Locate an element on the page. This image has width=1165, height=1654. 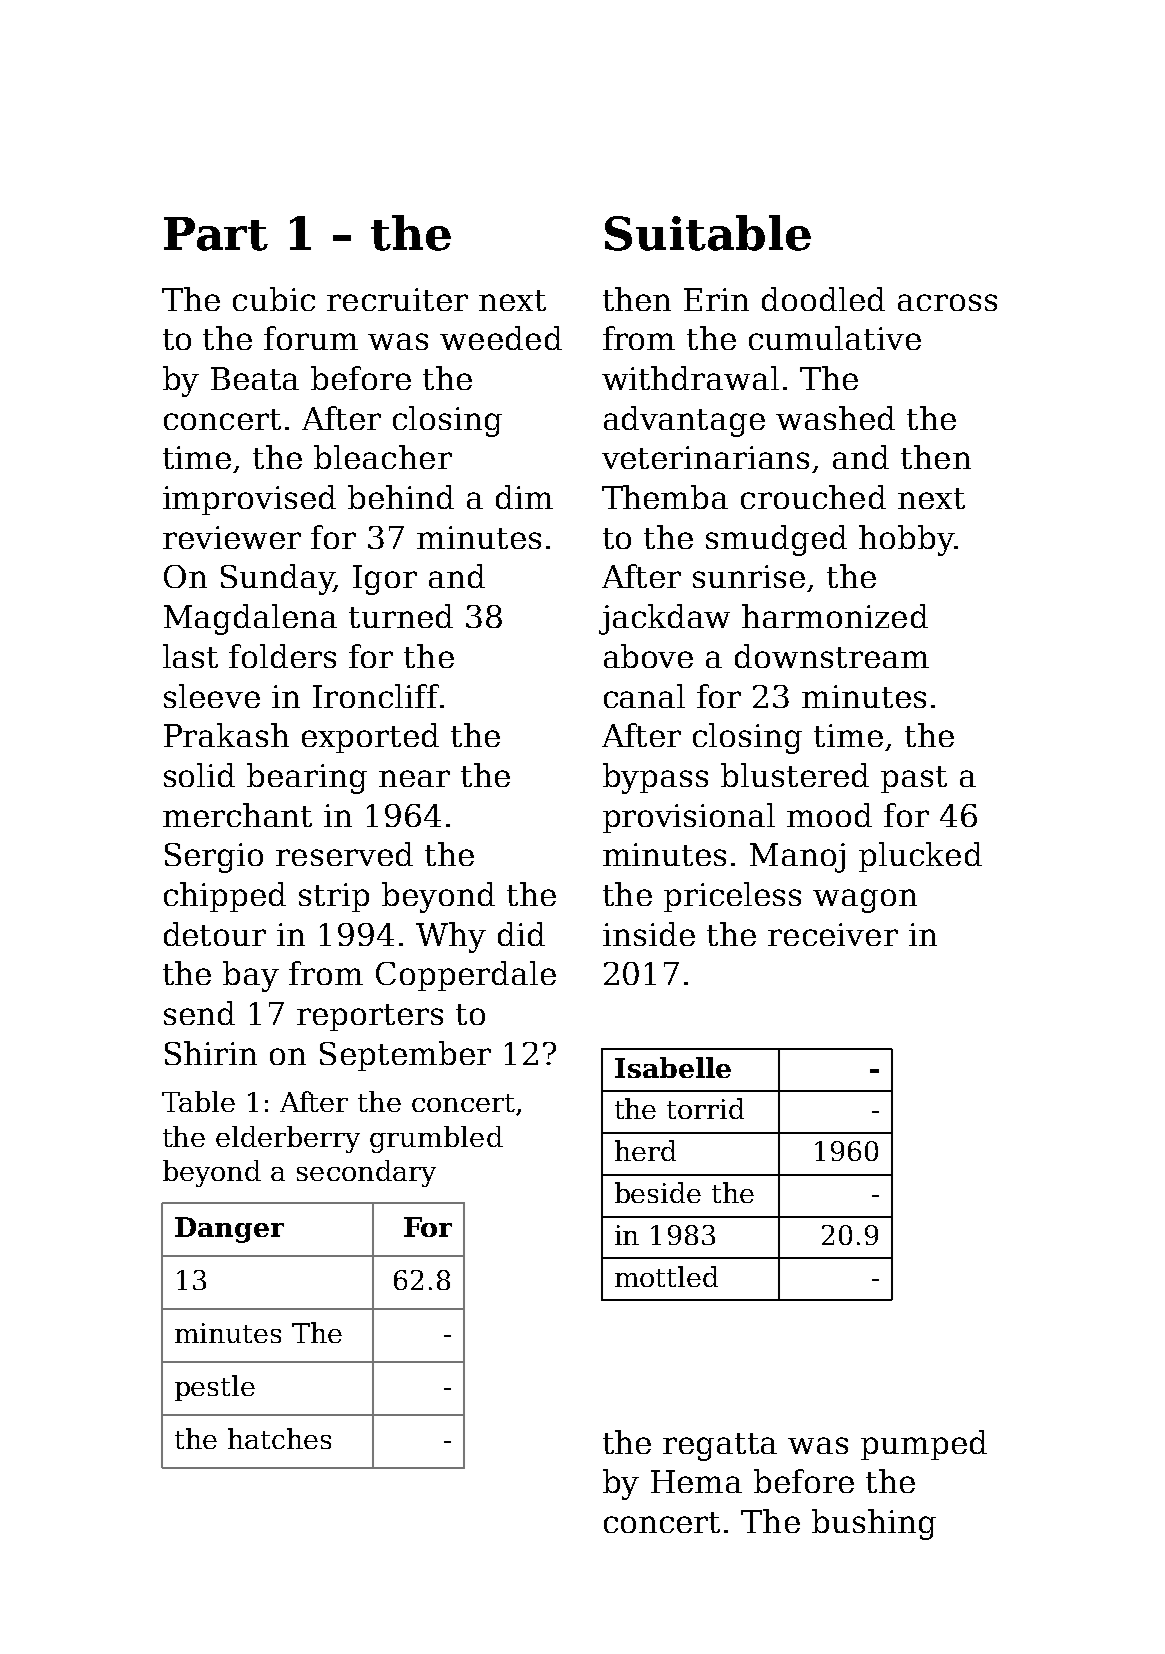
improvised is located at coordinates (249, 500).
